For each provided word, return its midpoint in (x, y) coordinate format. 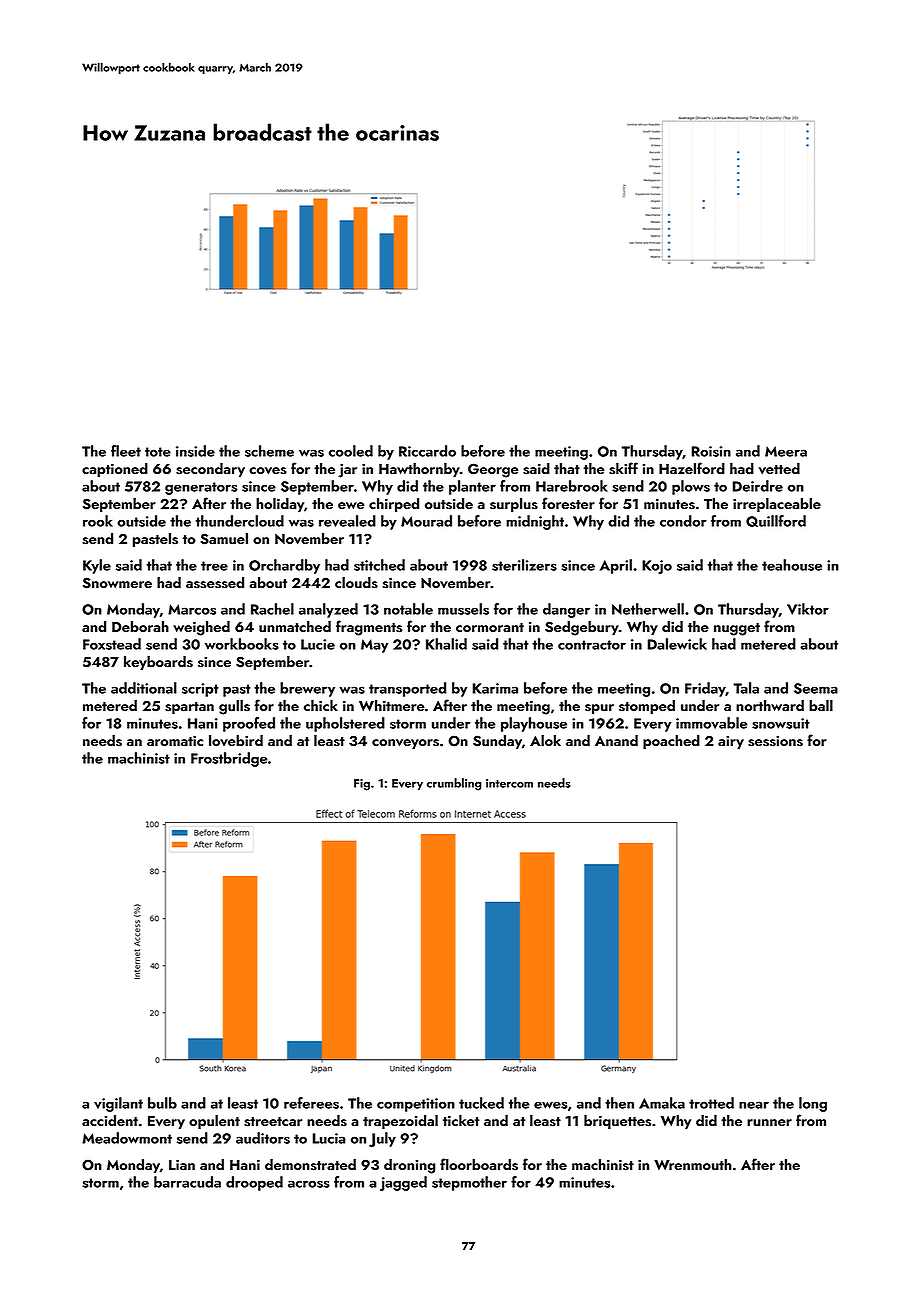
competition (416, 1105)
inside (195, 451)
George (493, 470)
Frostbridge (229, 759)
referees (311, 1103)
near (754, 1105)
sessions (775, 741)
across (309, 1184)
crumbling (454, 784)
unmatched (295, 626)
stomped (647, 706)
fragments (369, 628)
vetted (779, 468)
